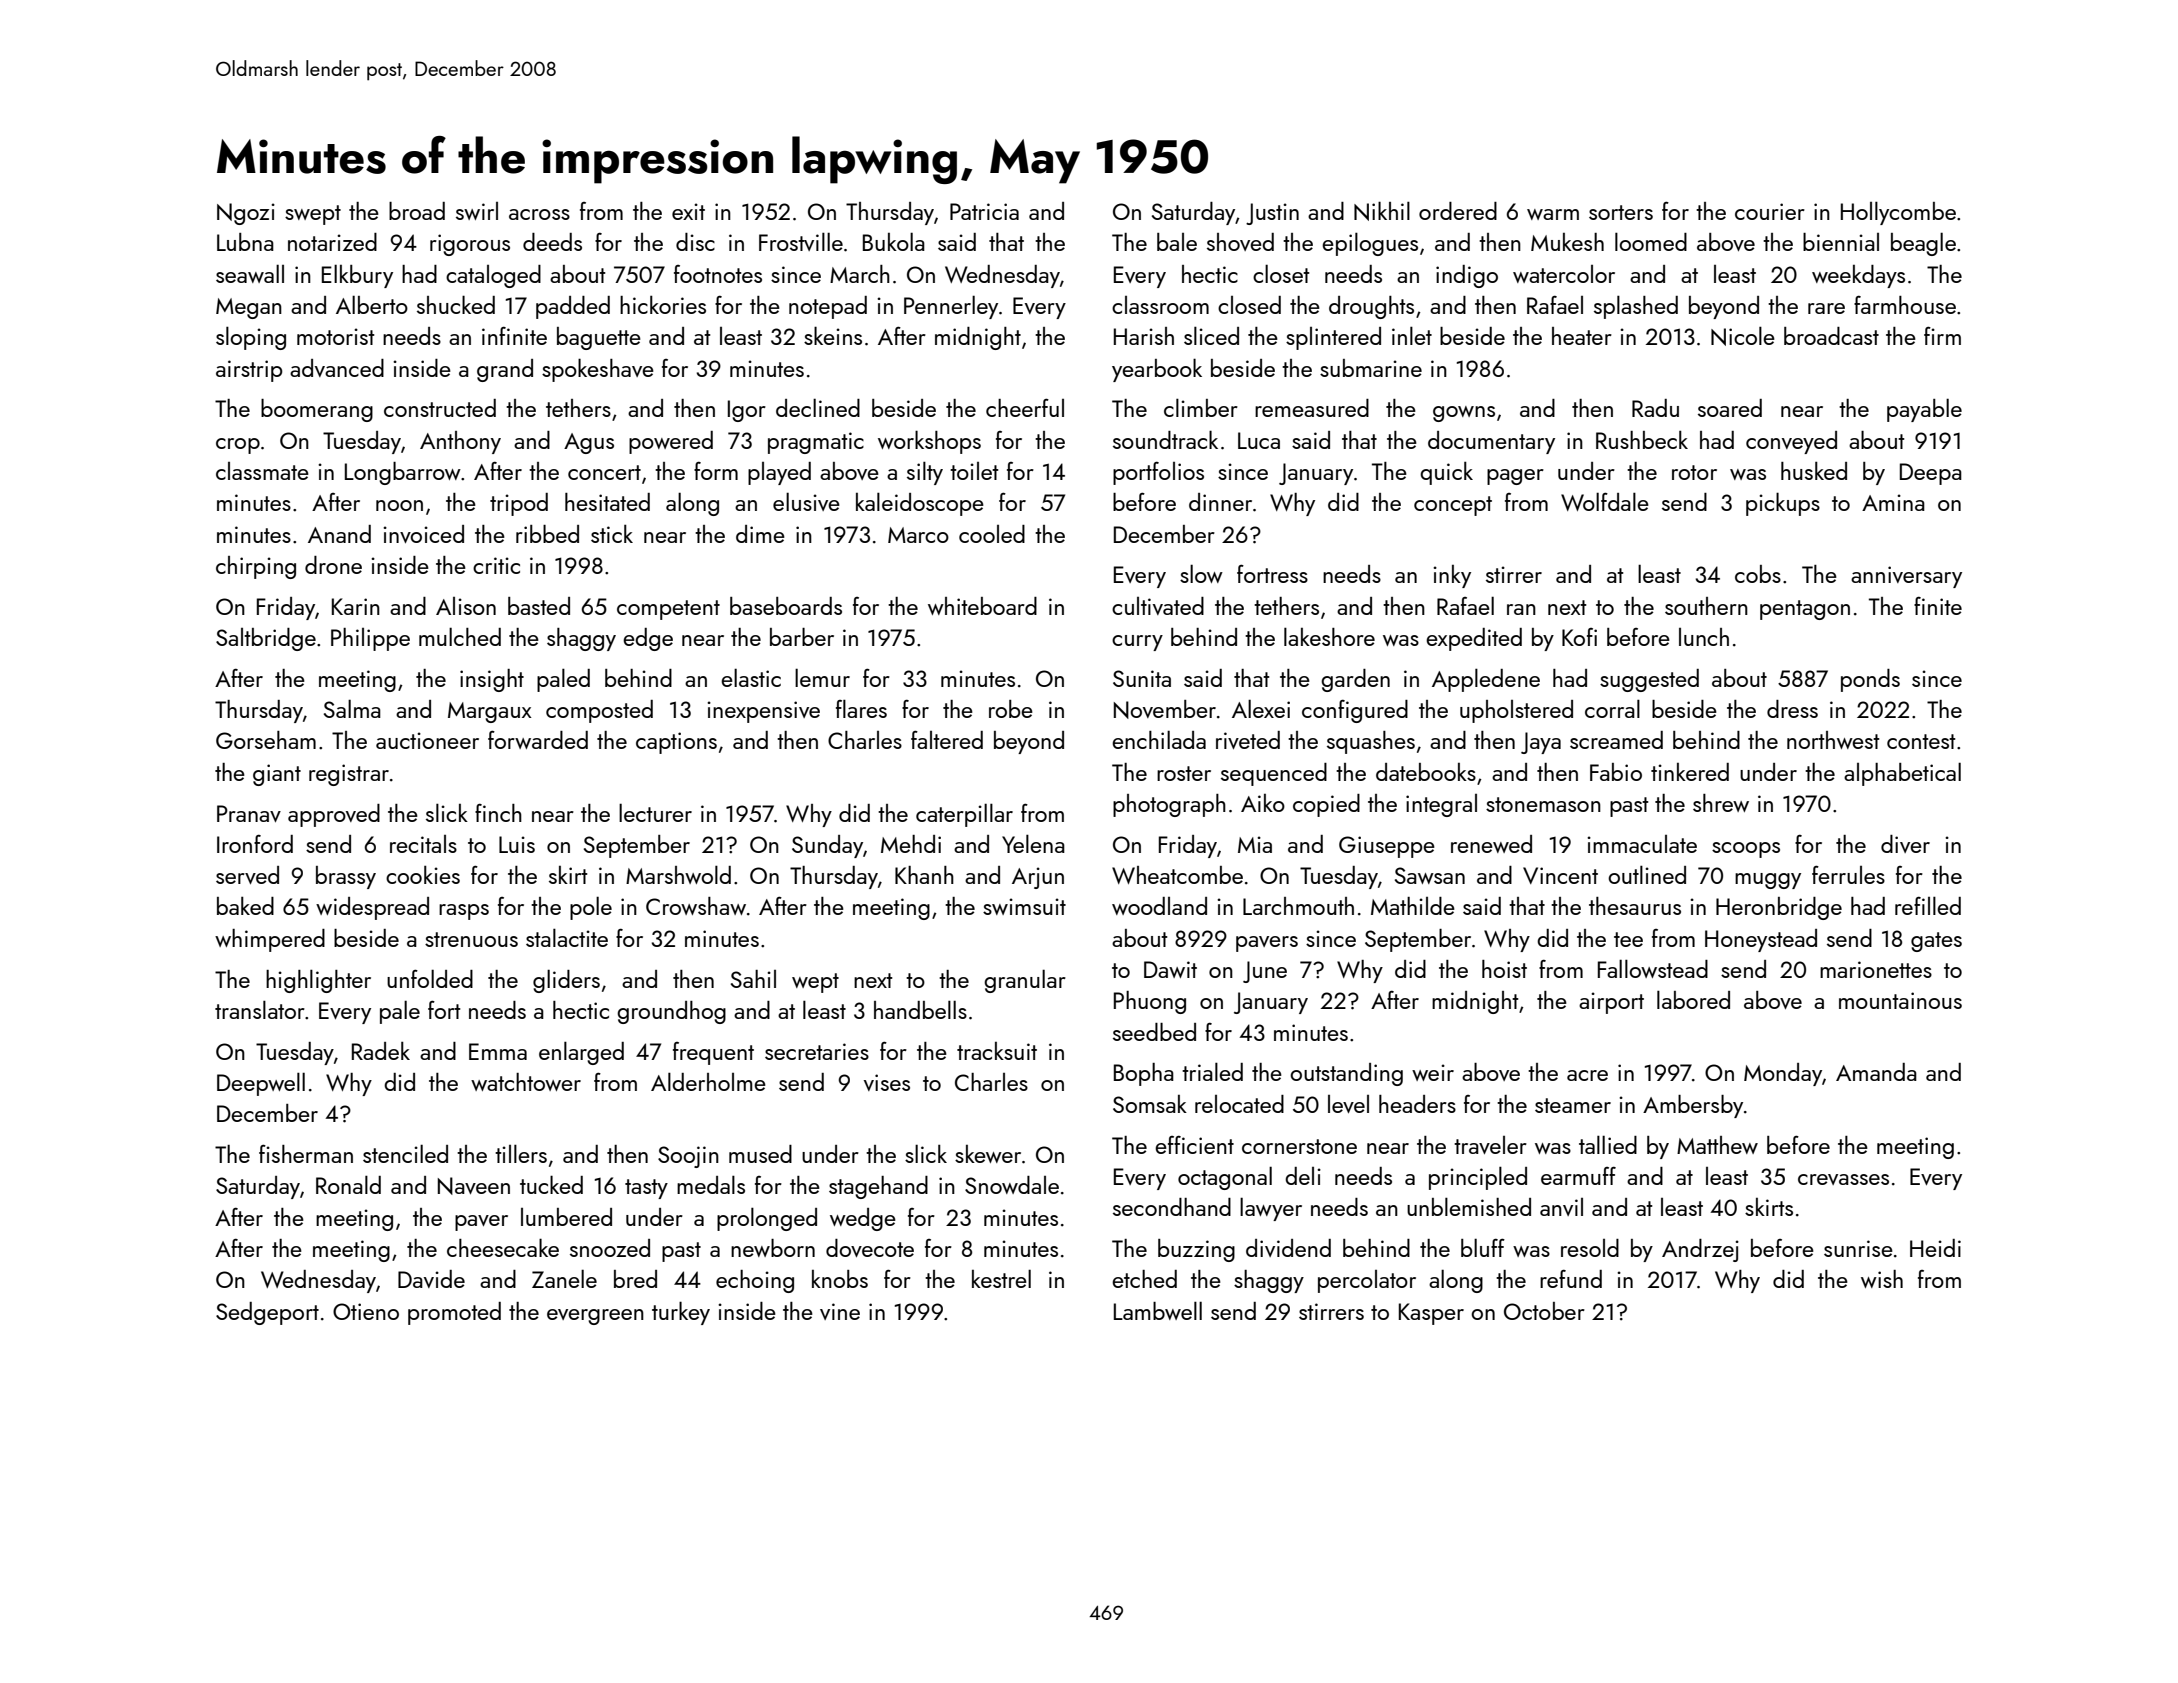 The height and width of the document is (1683, 2178). What do you see at coordinates (1201, 407) in the document?
I see `climber` at bounding box center [1201, 407].
